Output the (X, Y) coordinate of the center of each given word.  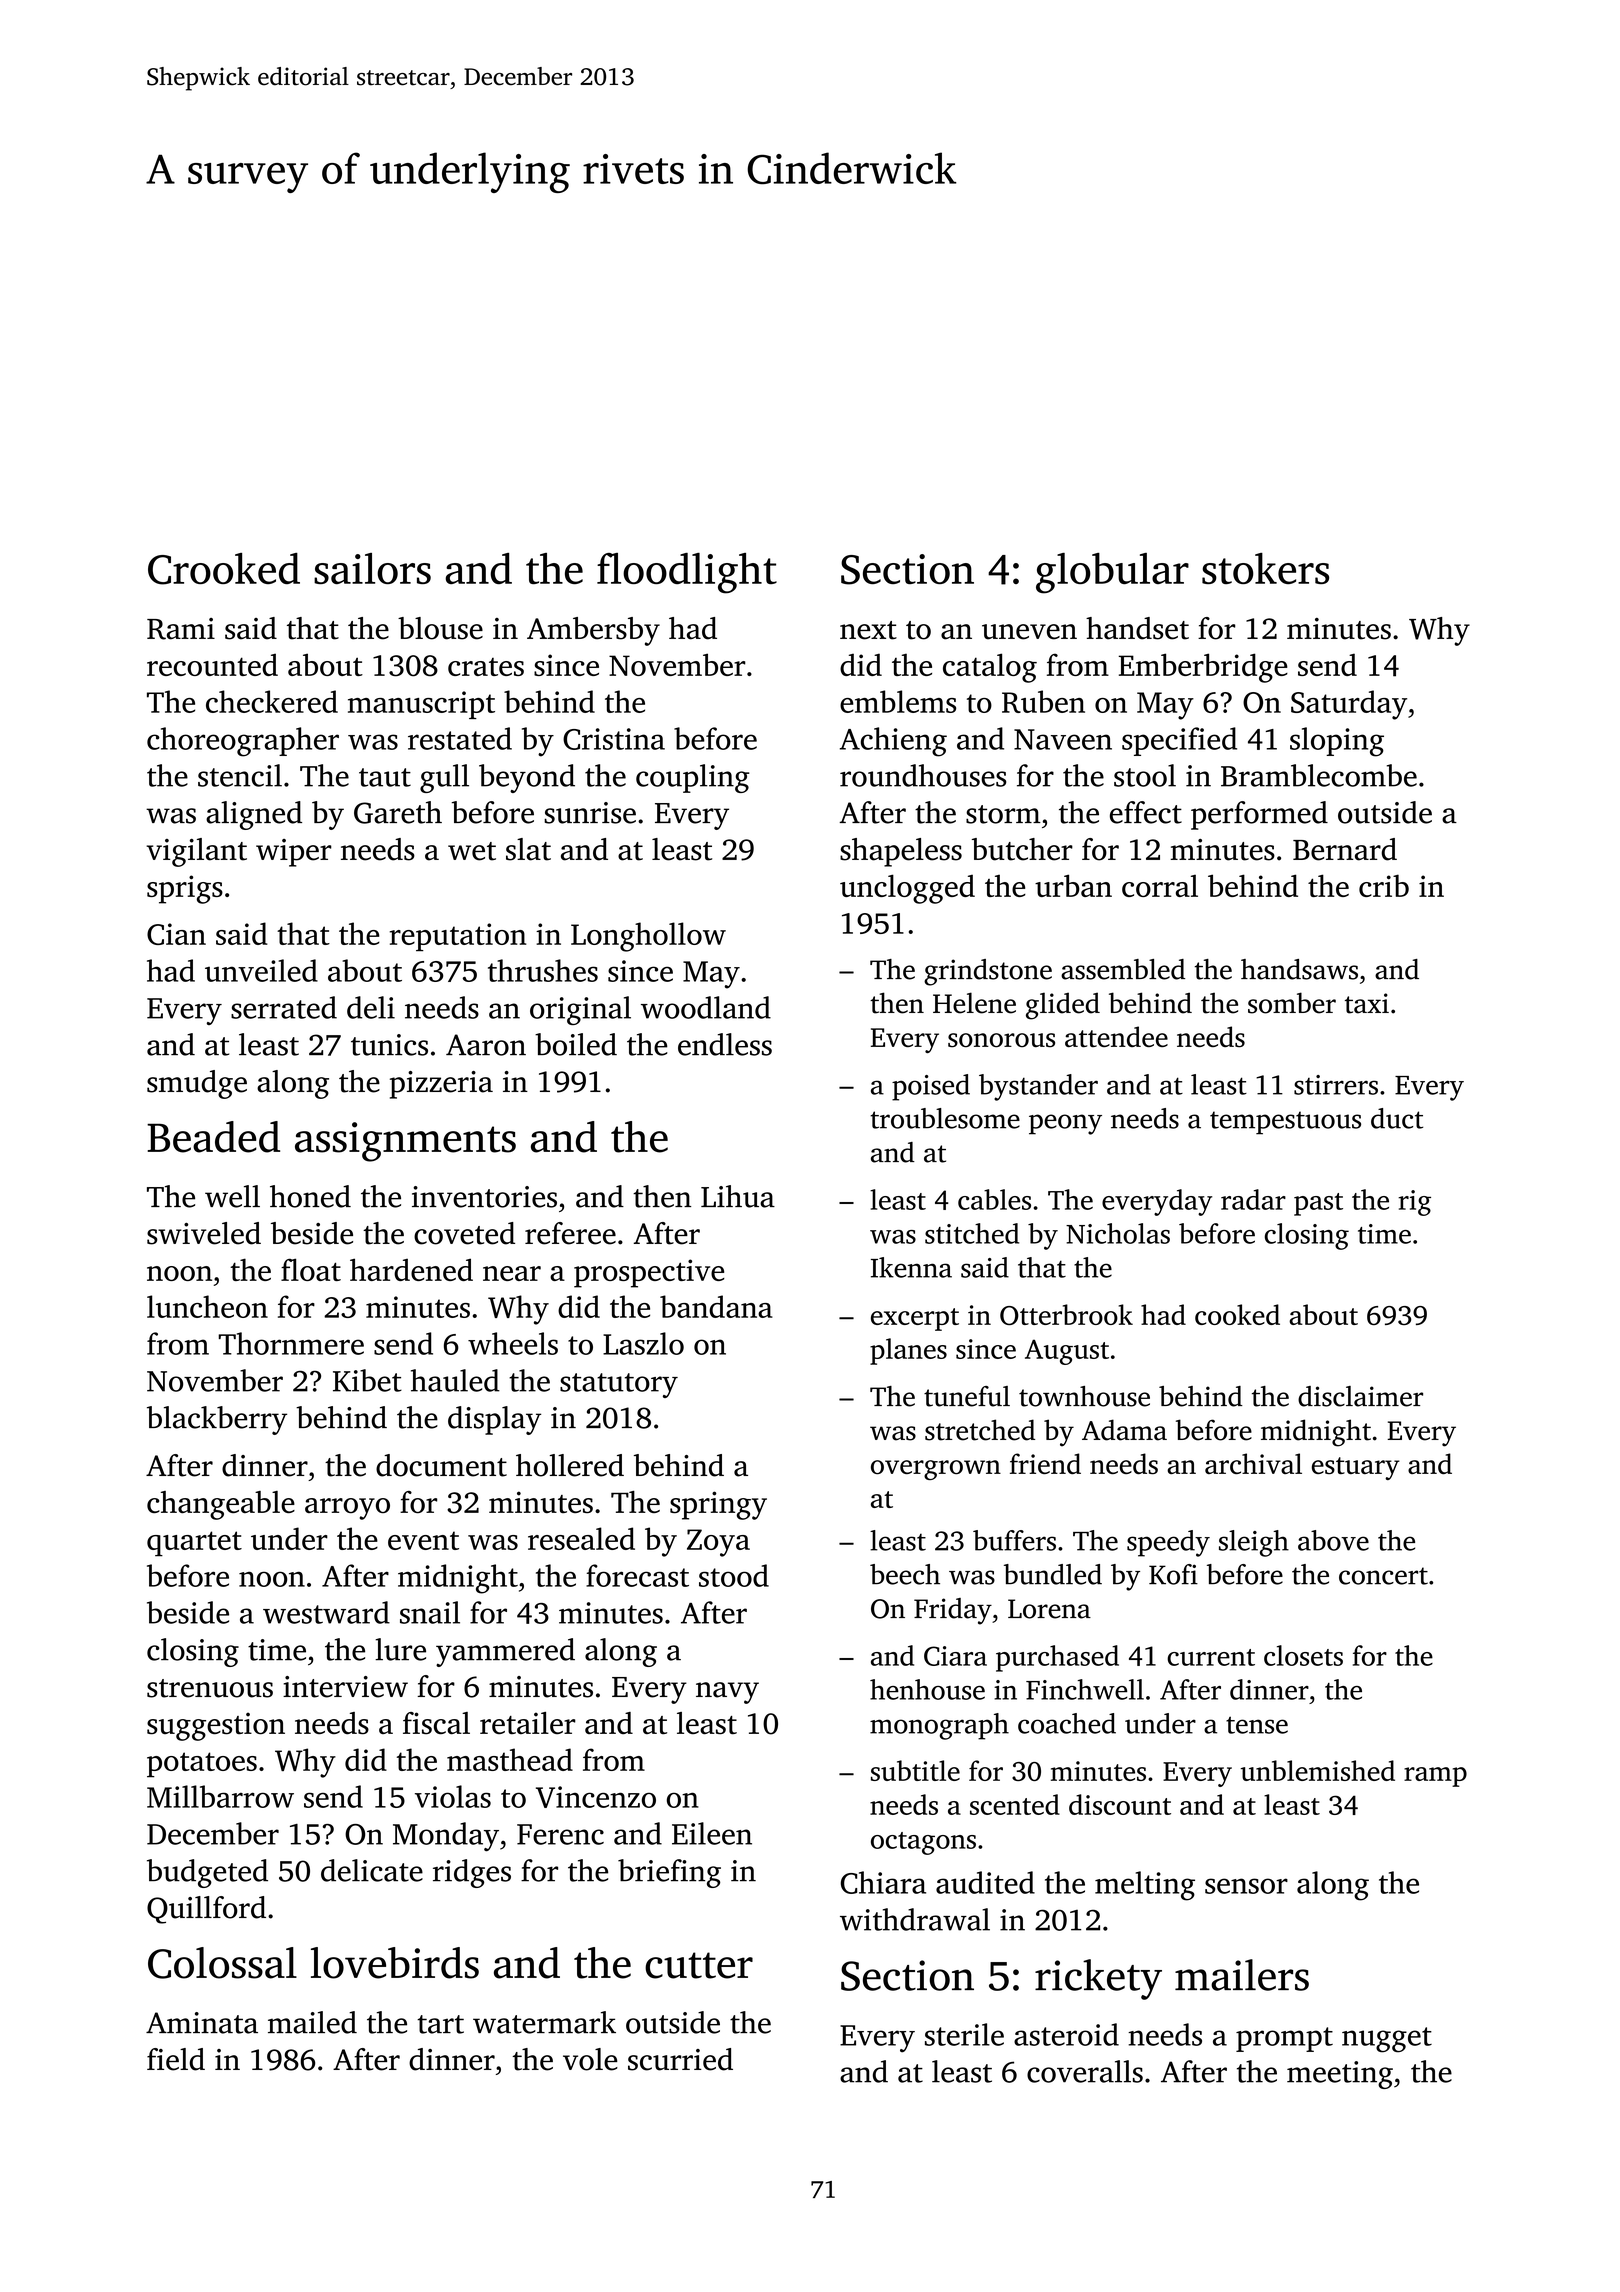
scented (1015, 1804)
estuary (1356, 1468)
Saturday (1349, 705)
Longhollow (648, 937)
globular (1112, 573)
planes (908, 1351)
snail (430, 1612)
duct (1397, 1118)
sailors (372, 568)
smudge (197, 1084)
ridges (472, 1873)
